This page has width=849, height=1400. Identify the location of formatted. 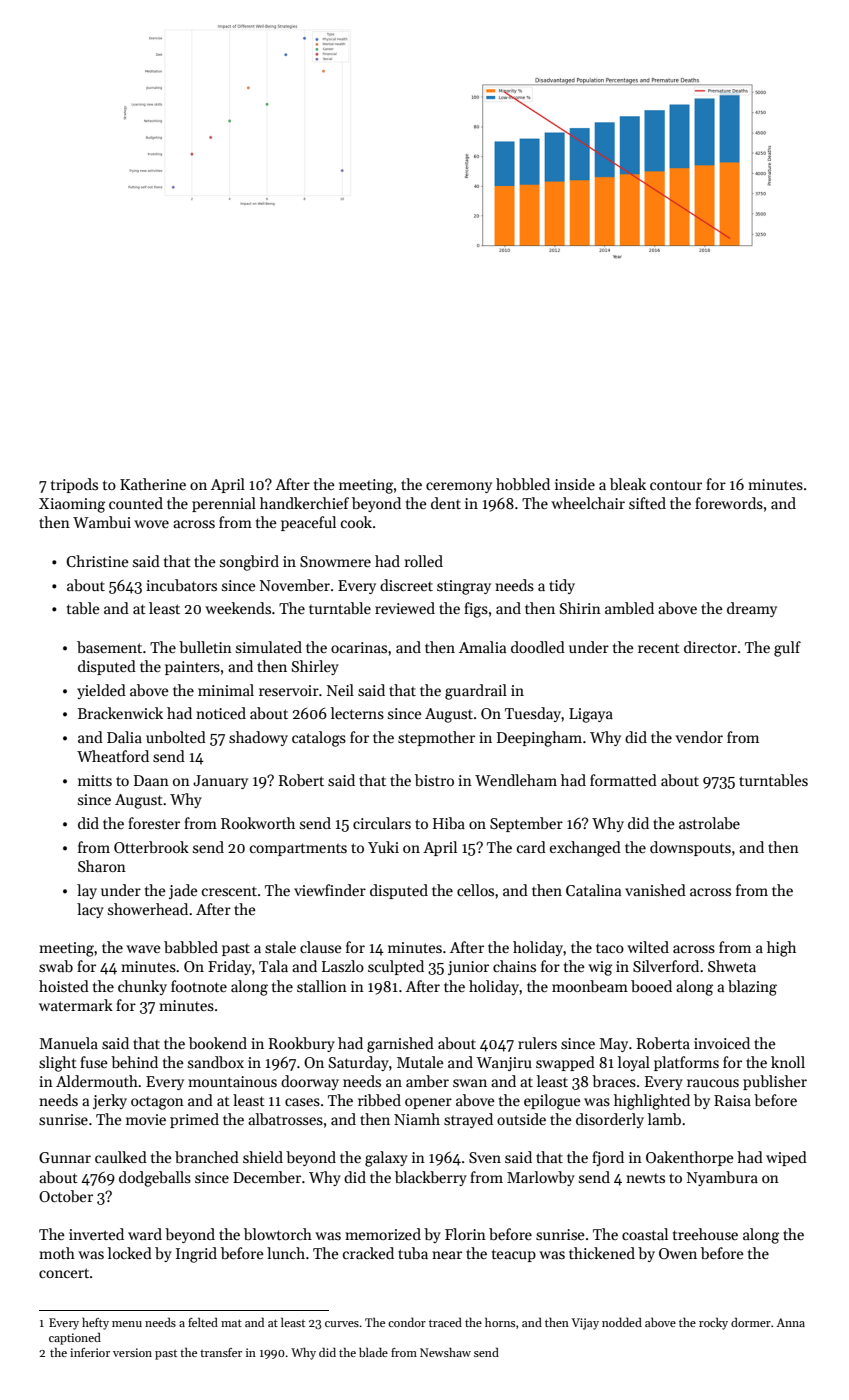
(623, 780).
